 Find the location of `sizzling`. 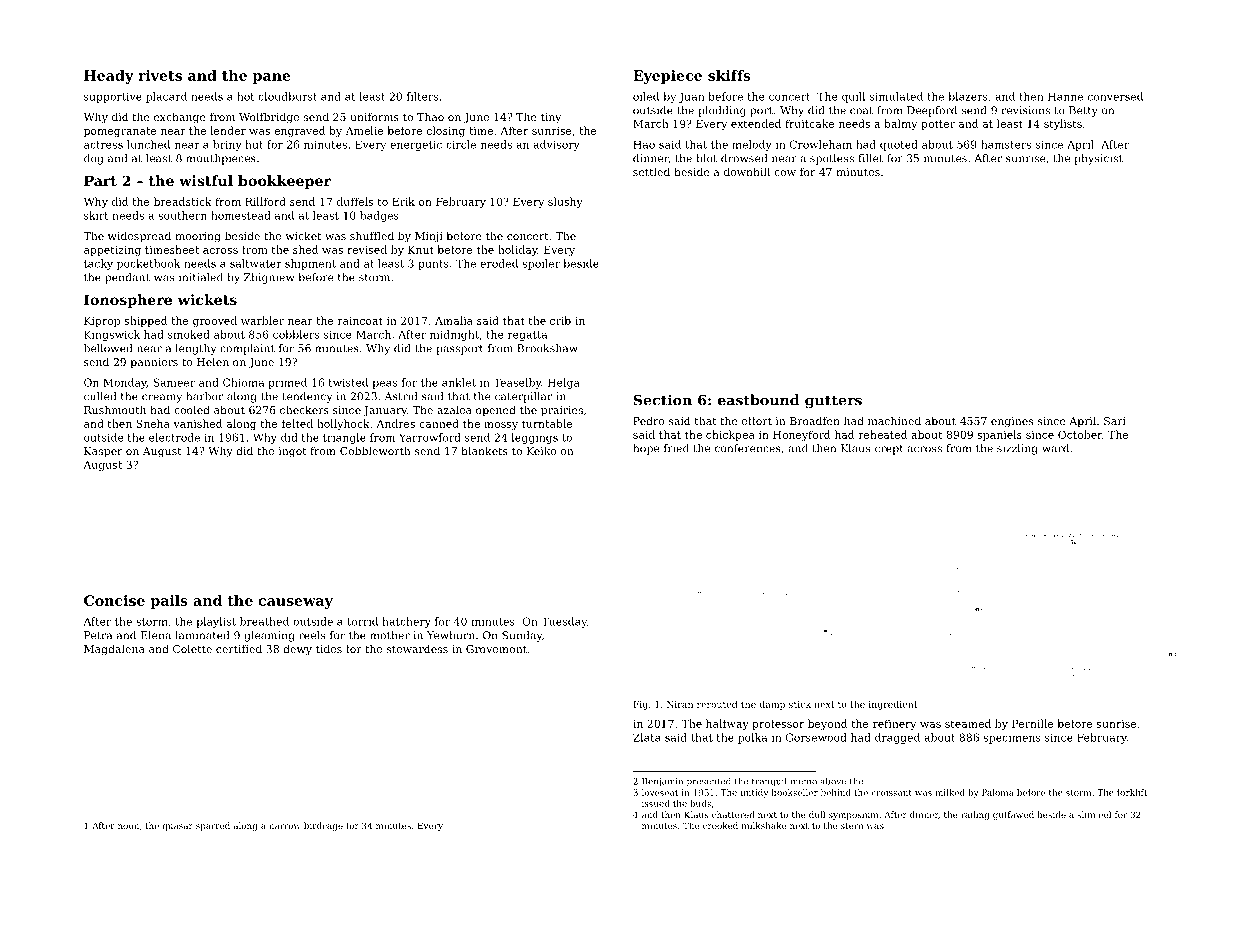

sizzling is located at coordinates (1017, 449).
